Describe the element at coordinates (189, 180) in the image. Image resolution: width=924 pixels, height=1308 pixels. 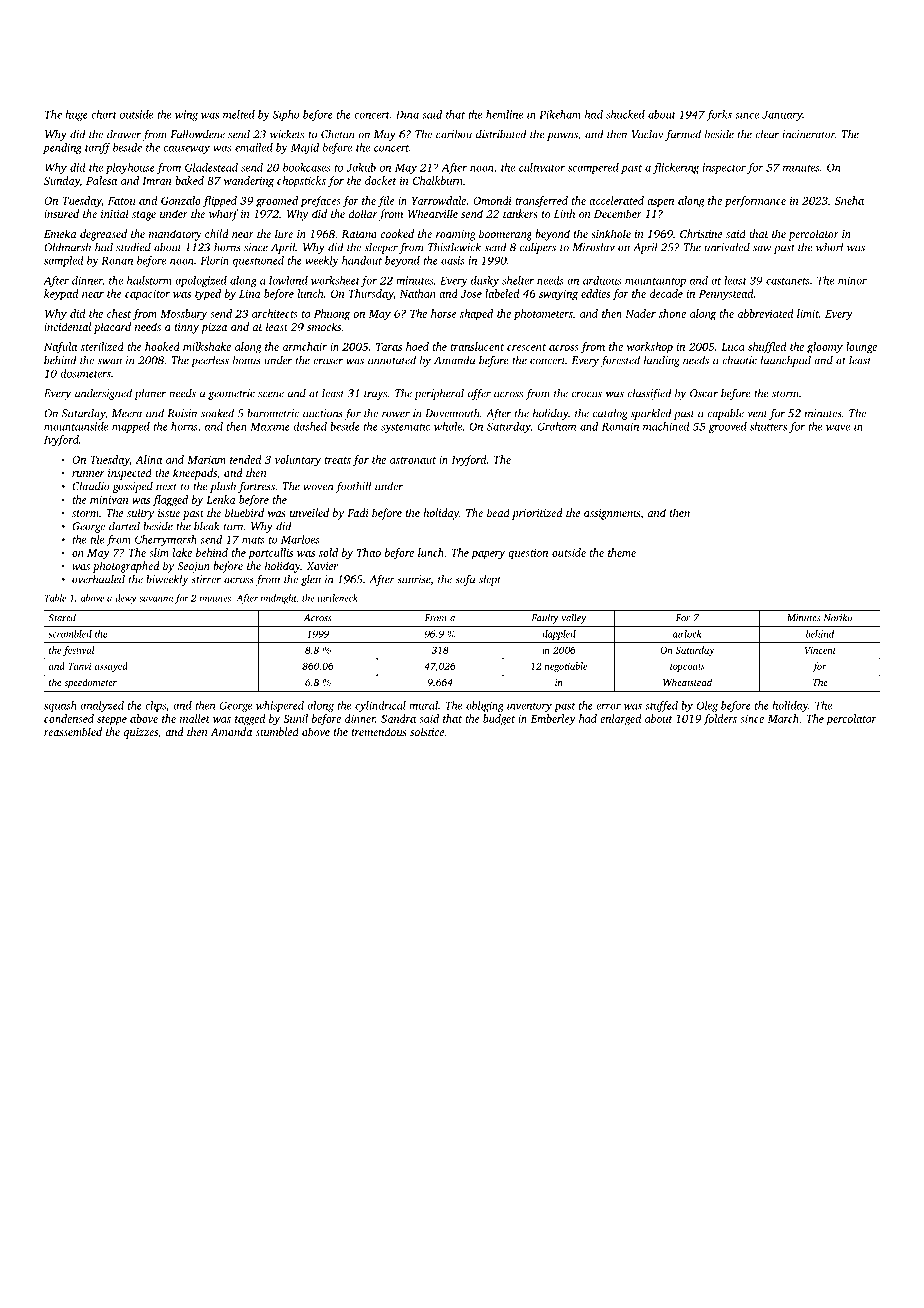
I see `baked` at that location.
